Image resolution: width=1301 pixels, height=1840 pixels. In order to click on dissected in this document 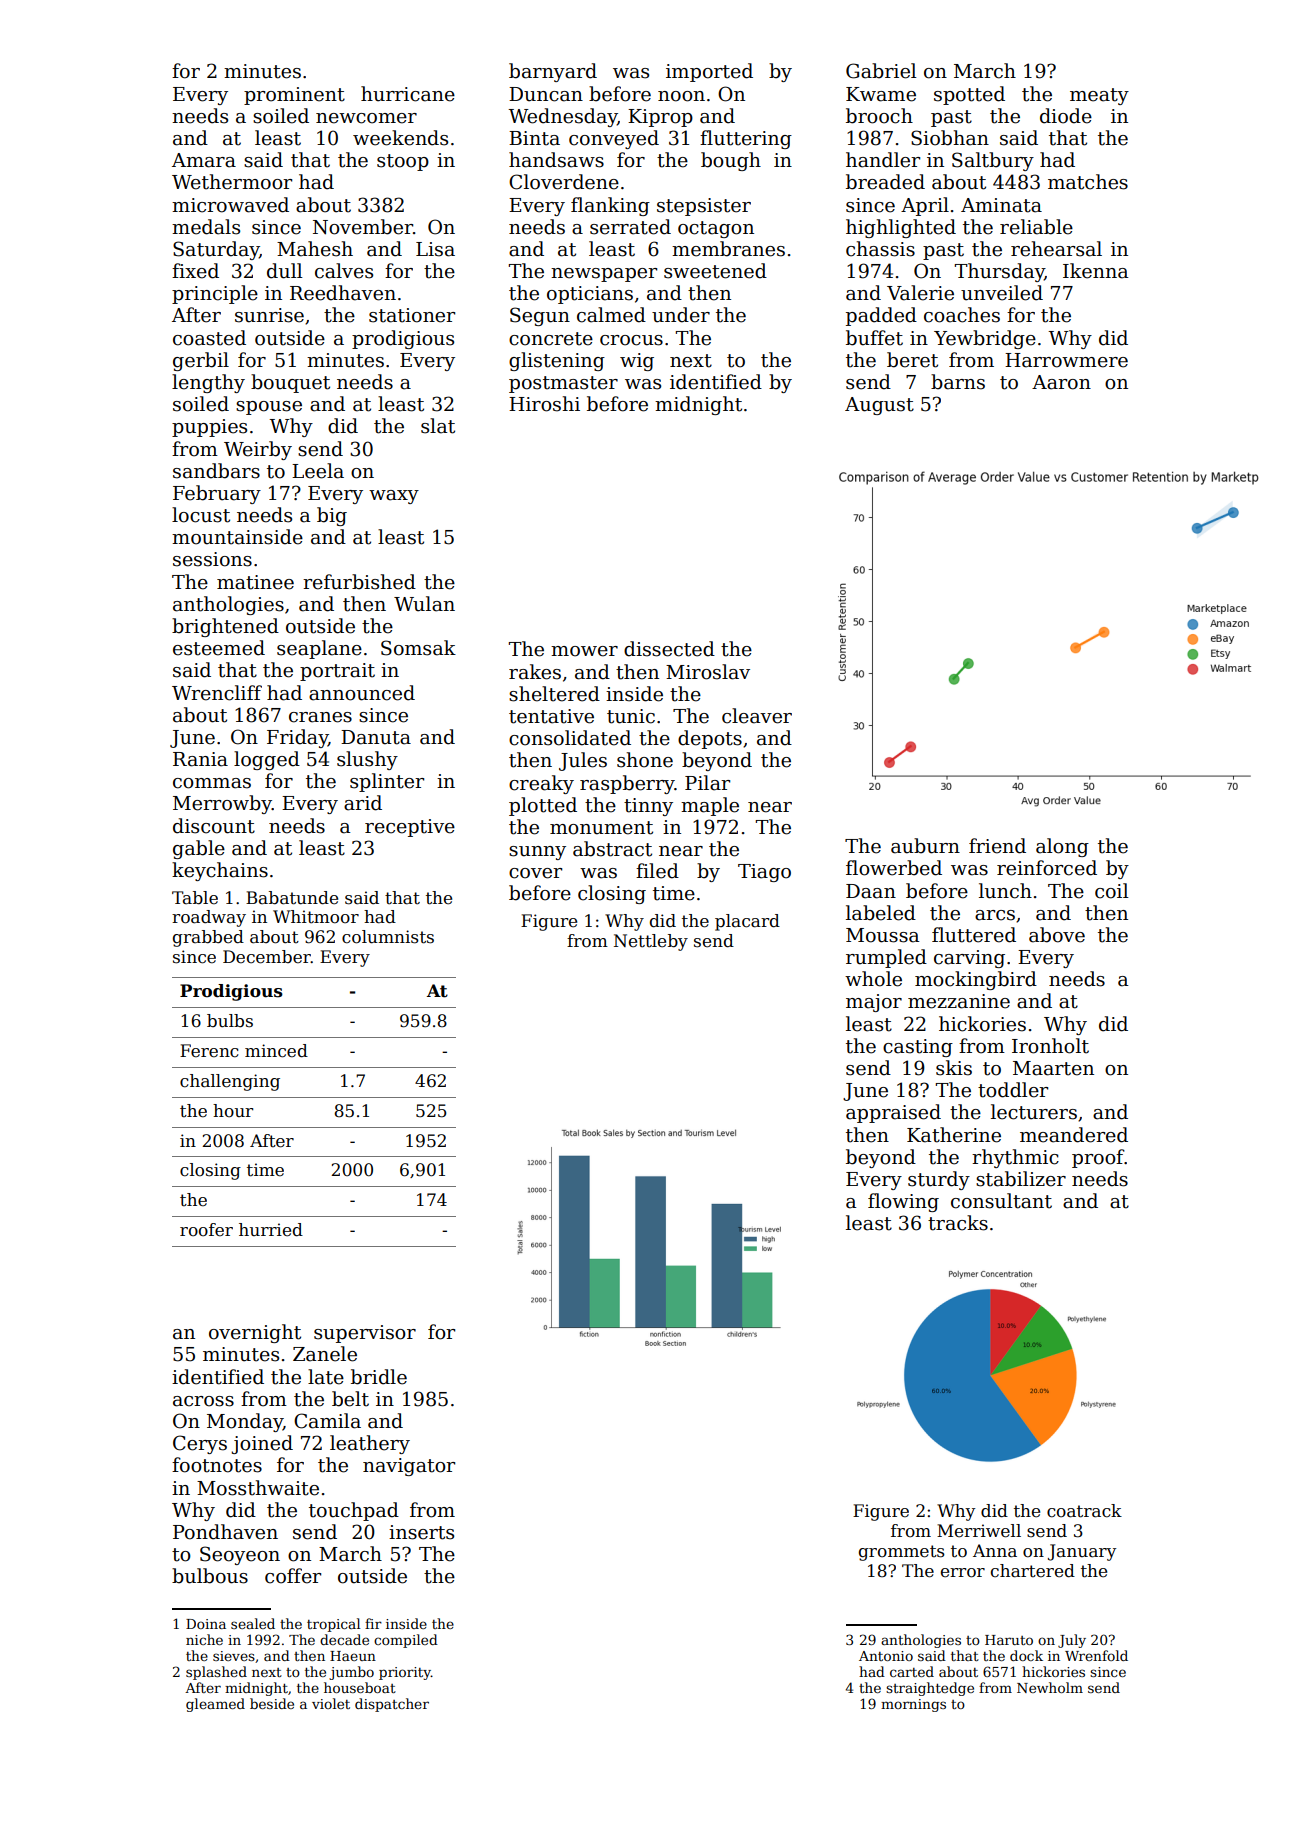, I will do `click(669, 649)`.
